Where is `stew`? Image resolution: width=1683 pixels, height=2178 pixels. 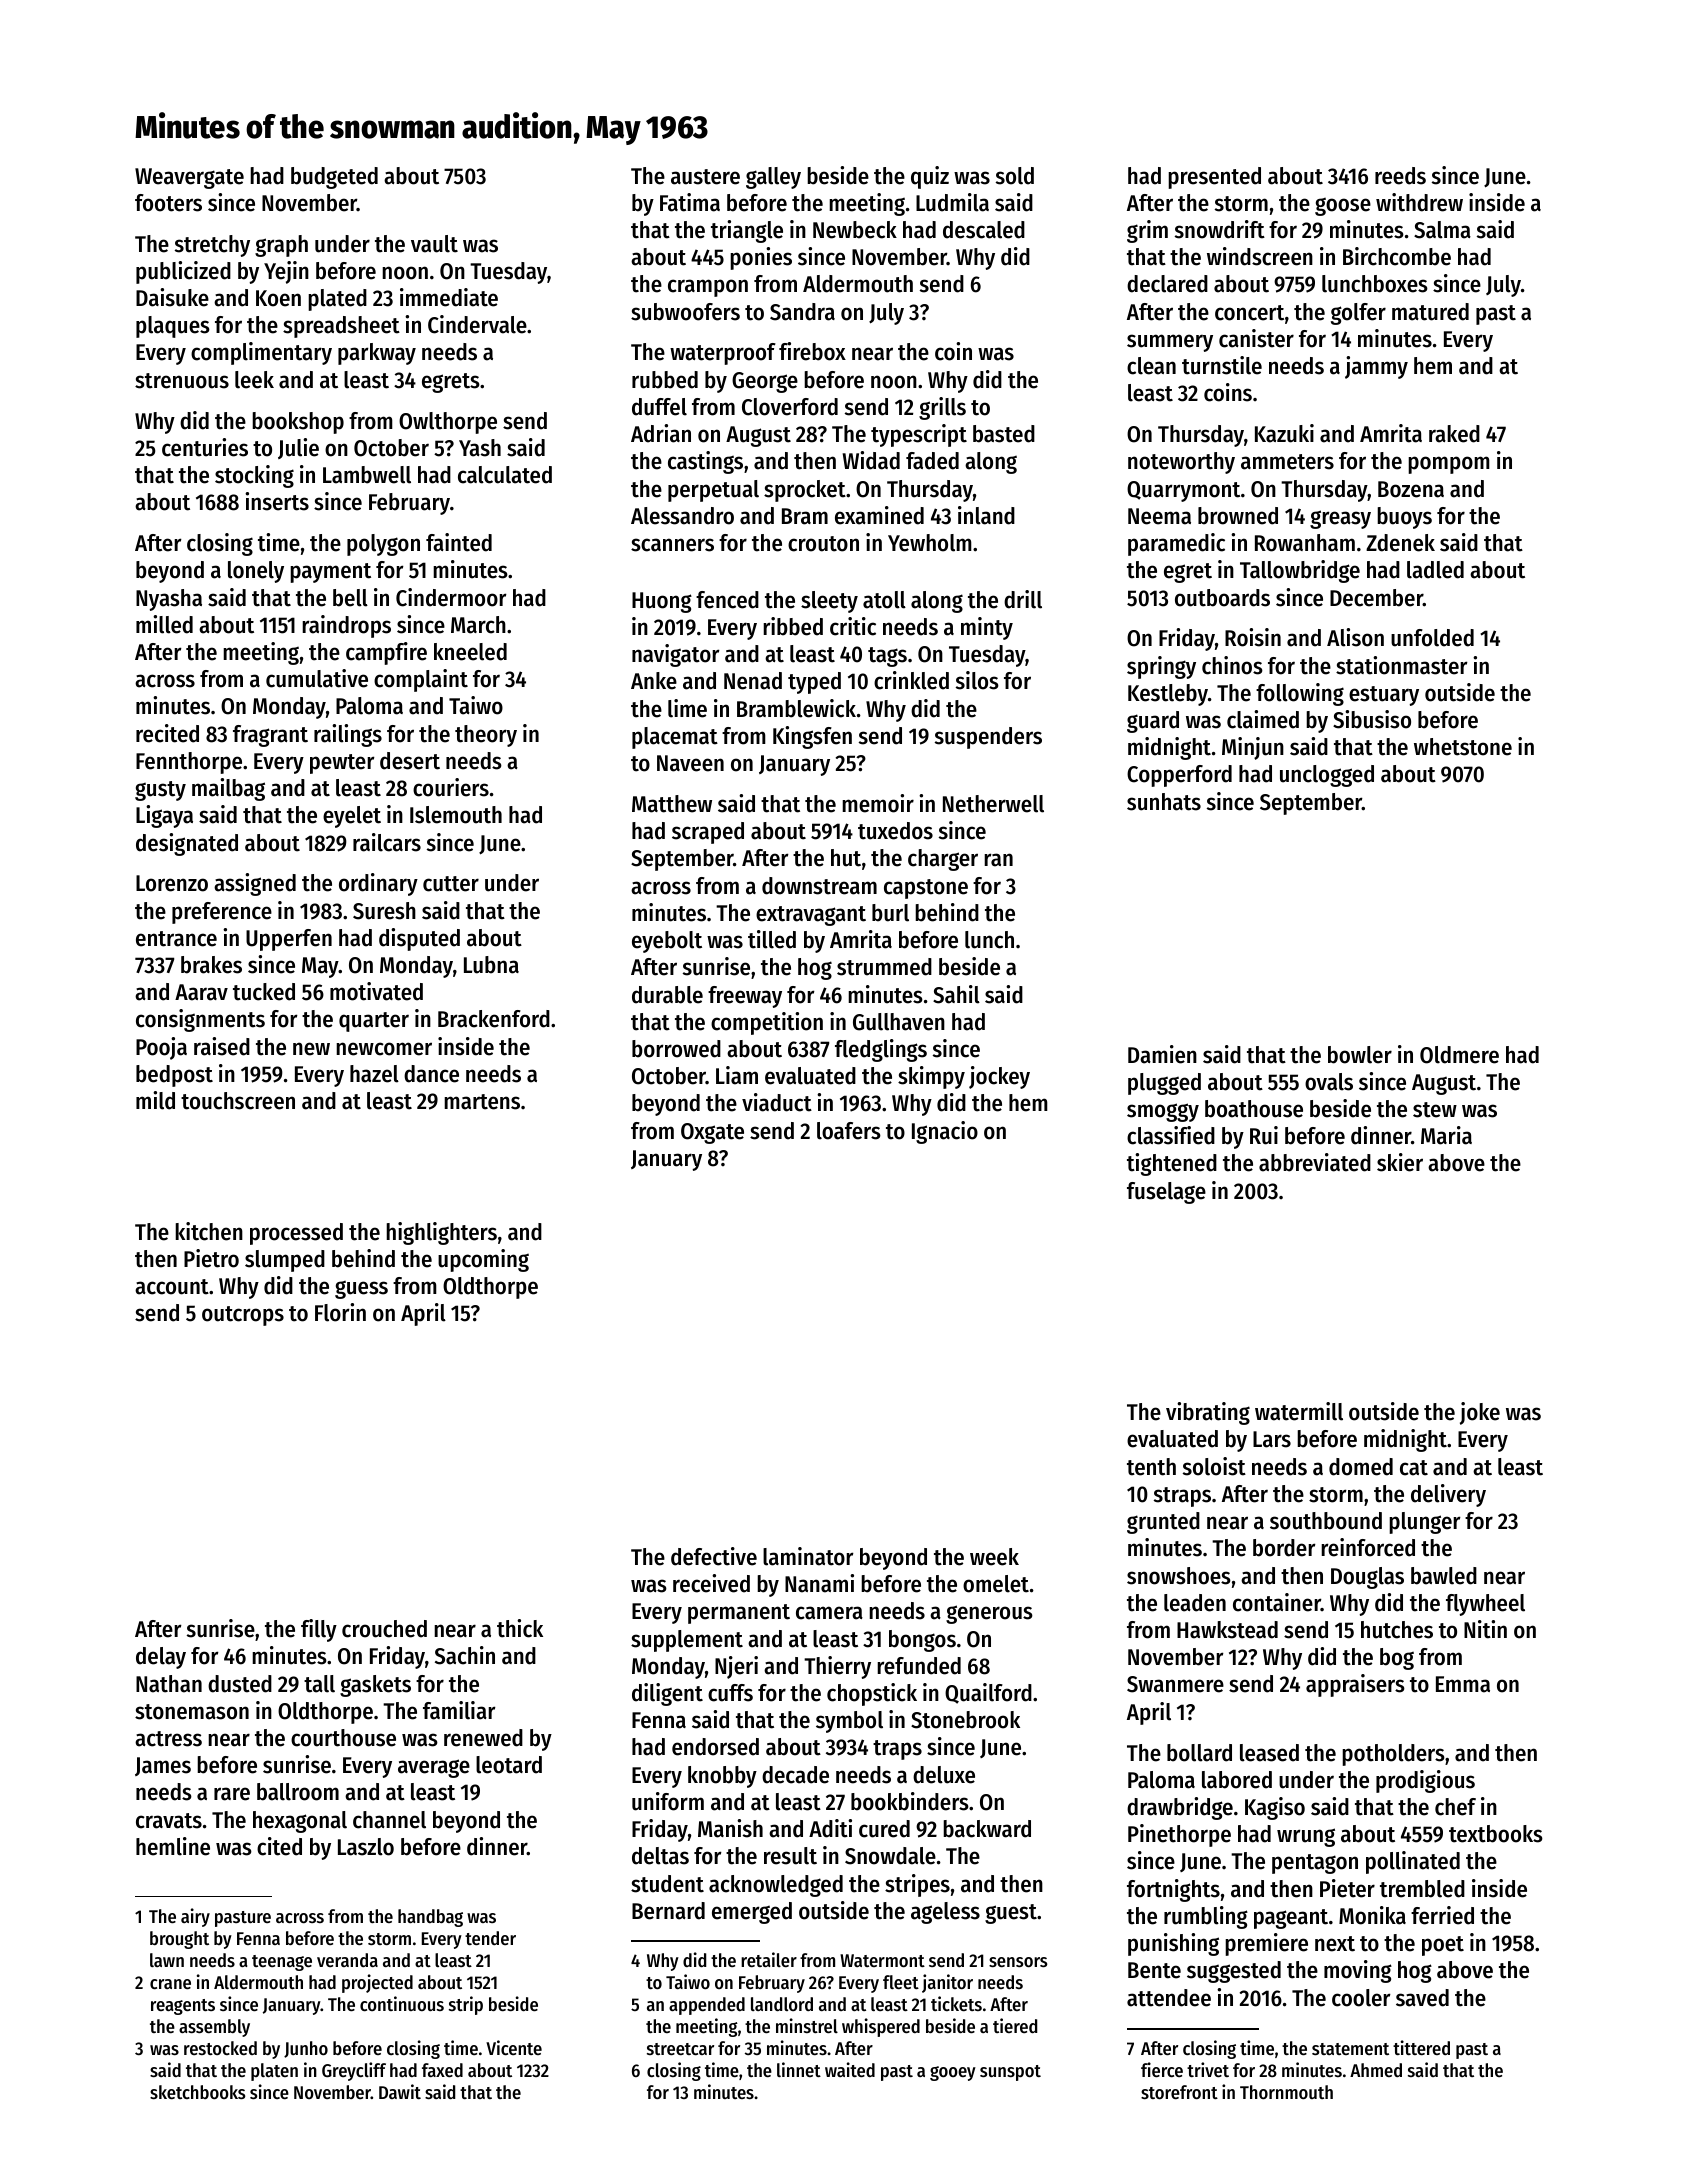 stew is located at coordinates (1435, 1110).
